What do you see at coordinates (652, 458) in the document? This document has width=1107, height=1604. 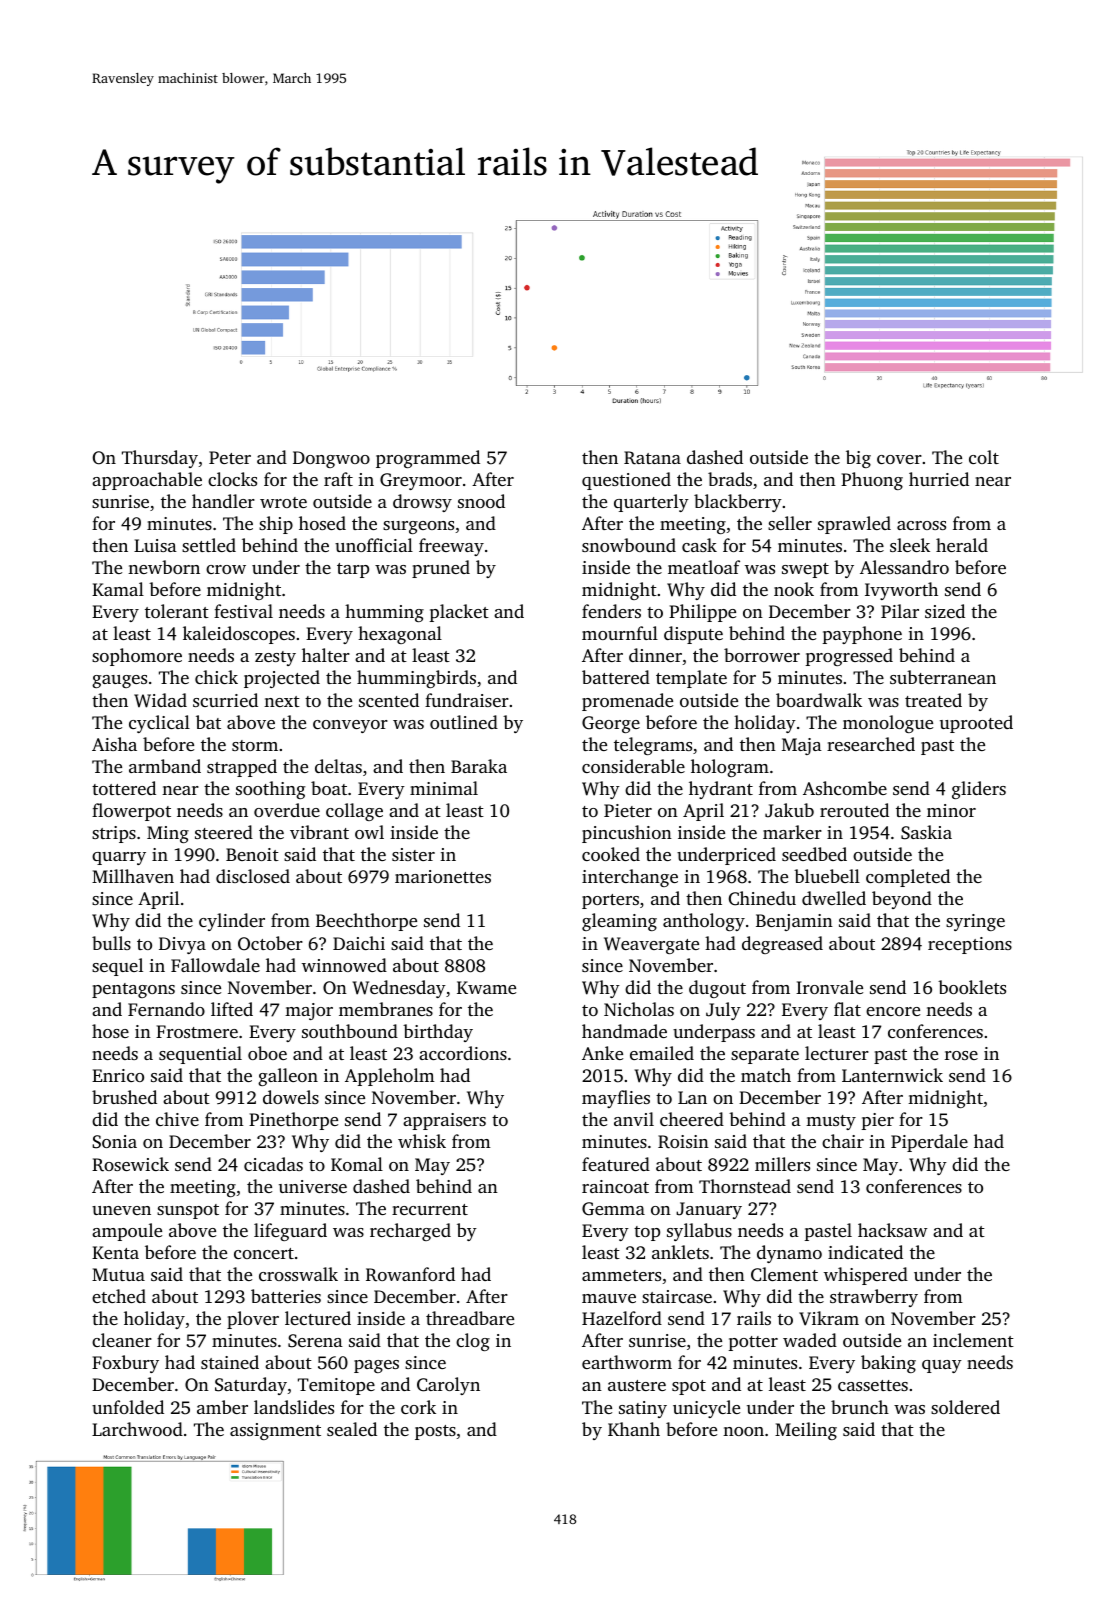 I see `Ratana` at bounding box center [652, 458].
